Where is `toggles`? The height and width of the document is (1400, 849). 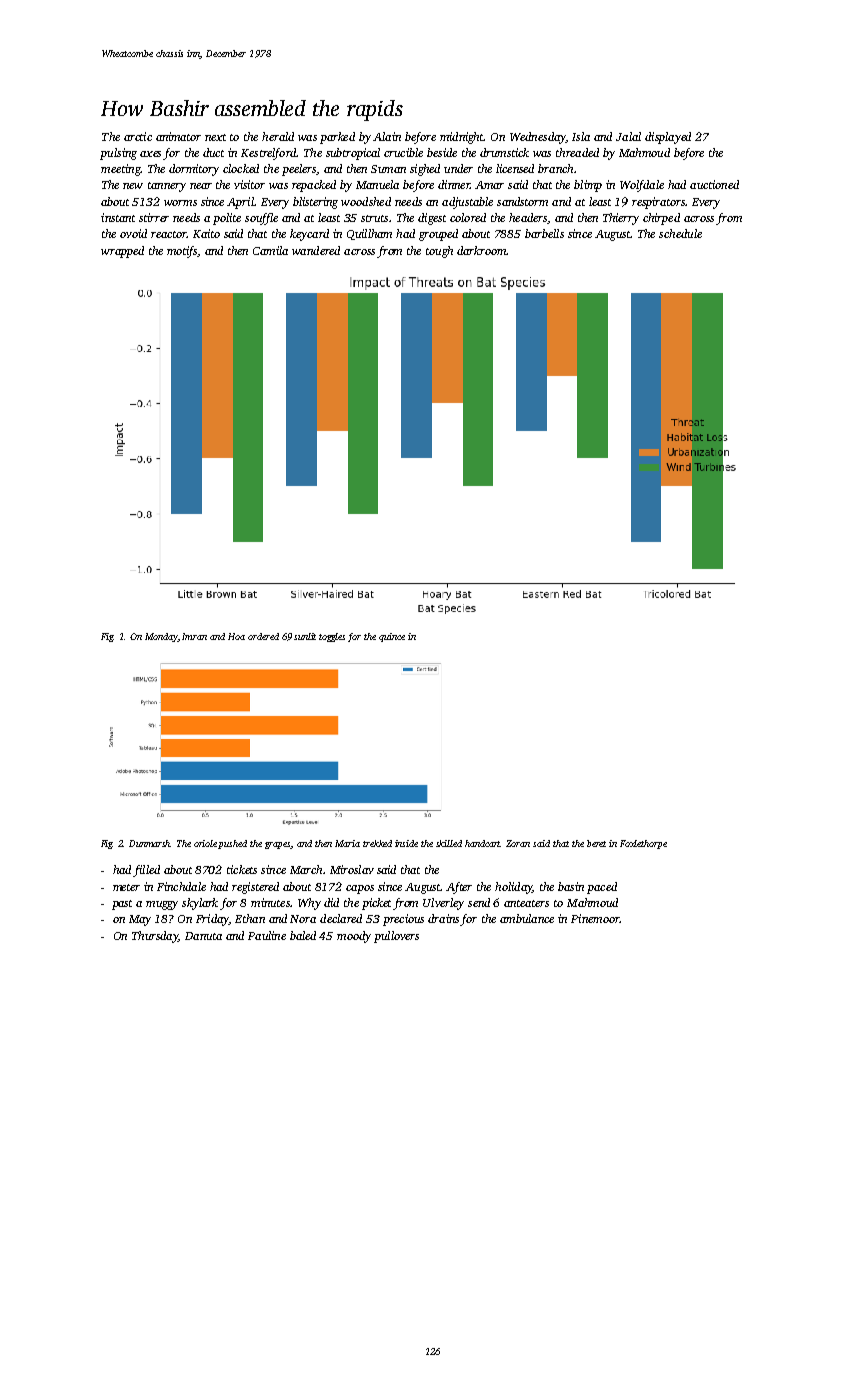 toggles is located at coordinates (332, 637).
